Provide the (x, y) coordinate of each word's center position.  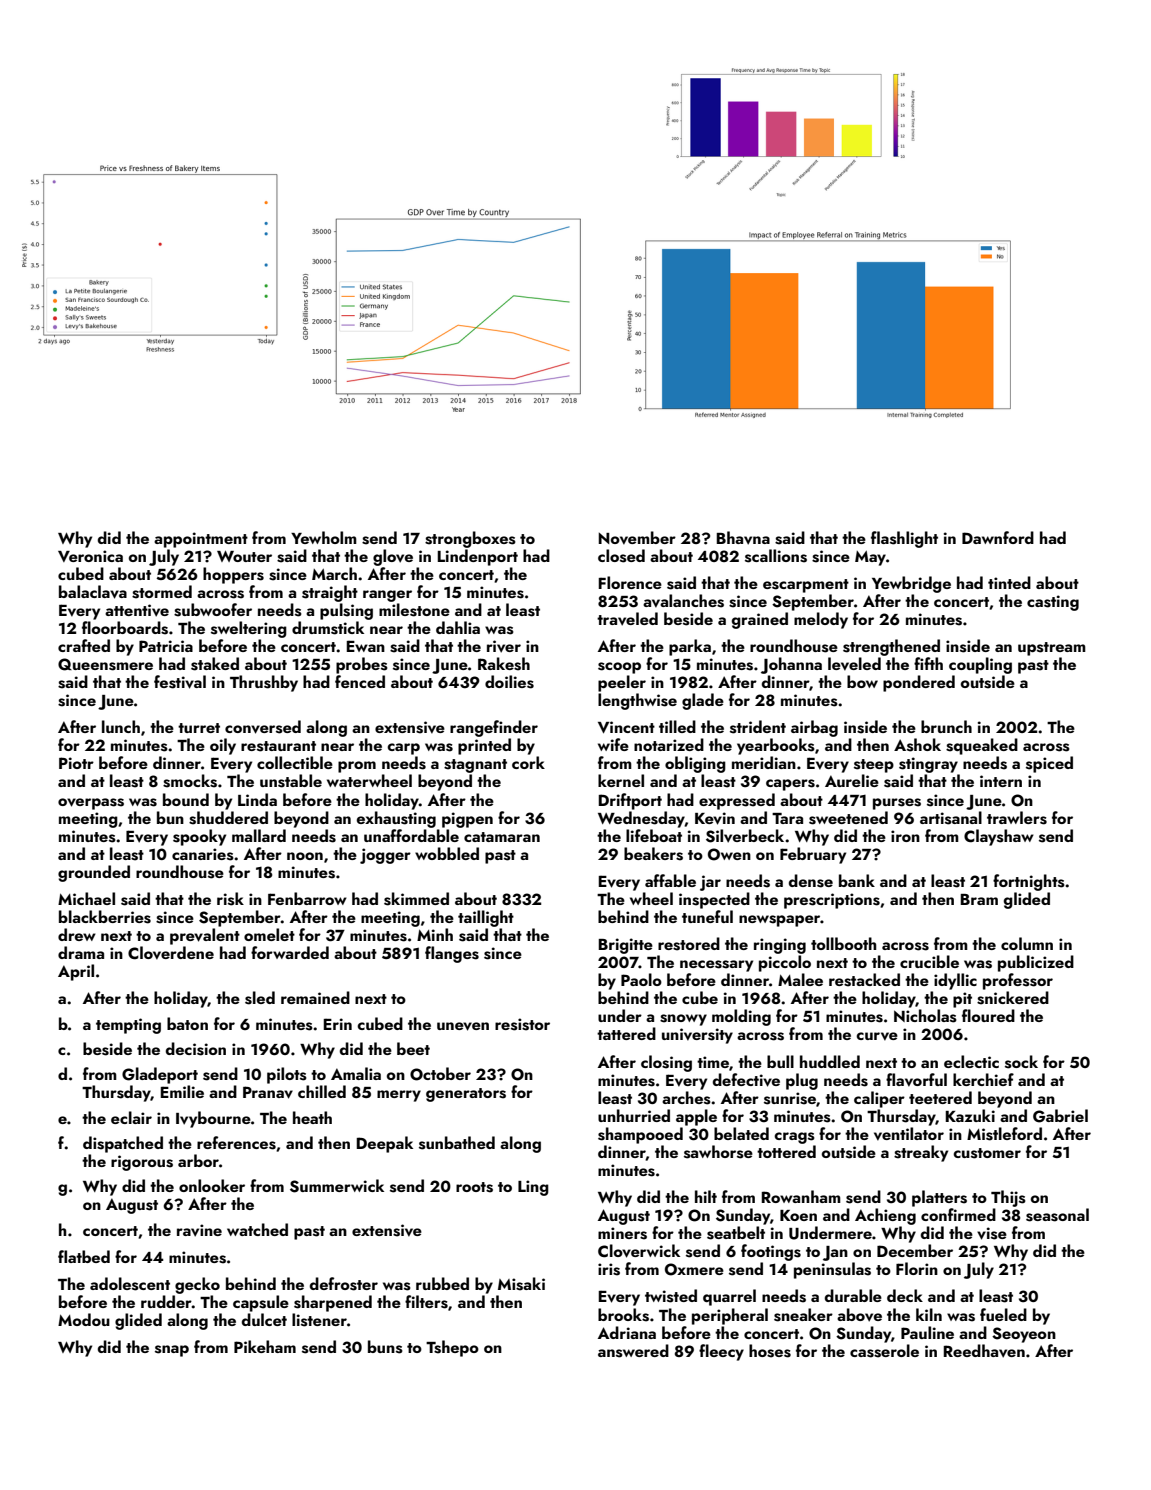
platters (939, 1198)
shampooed (640, 1135)
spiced (1049, 764)
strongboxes (470, 539)
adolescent (130, 1284)
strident (758, 727)
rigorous (142, 1163)
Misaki (521, 1284)
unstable (291, 781)
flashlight (904, 539)
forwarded (290, 952)
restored (689, 944)
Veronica (90, 556)
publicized (1036, 963)
